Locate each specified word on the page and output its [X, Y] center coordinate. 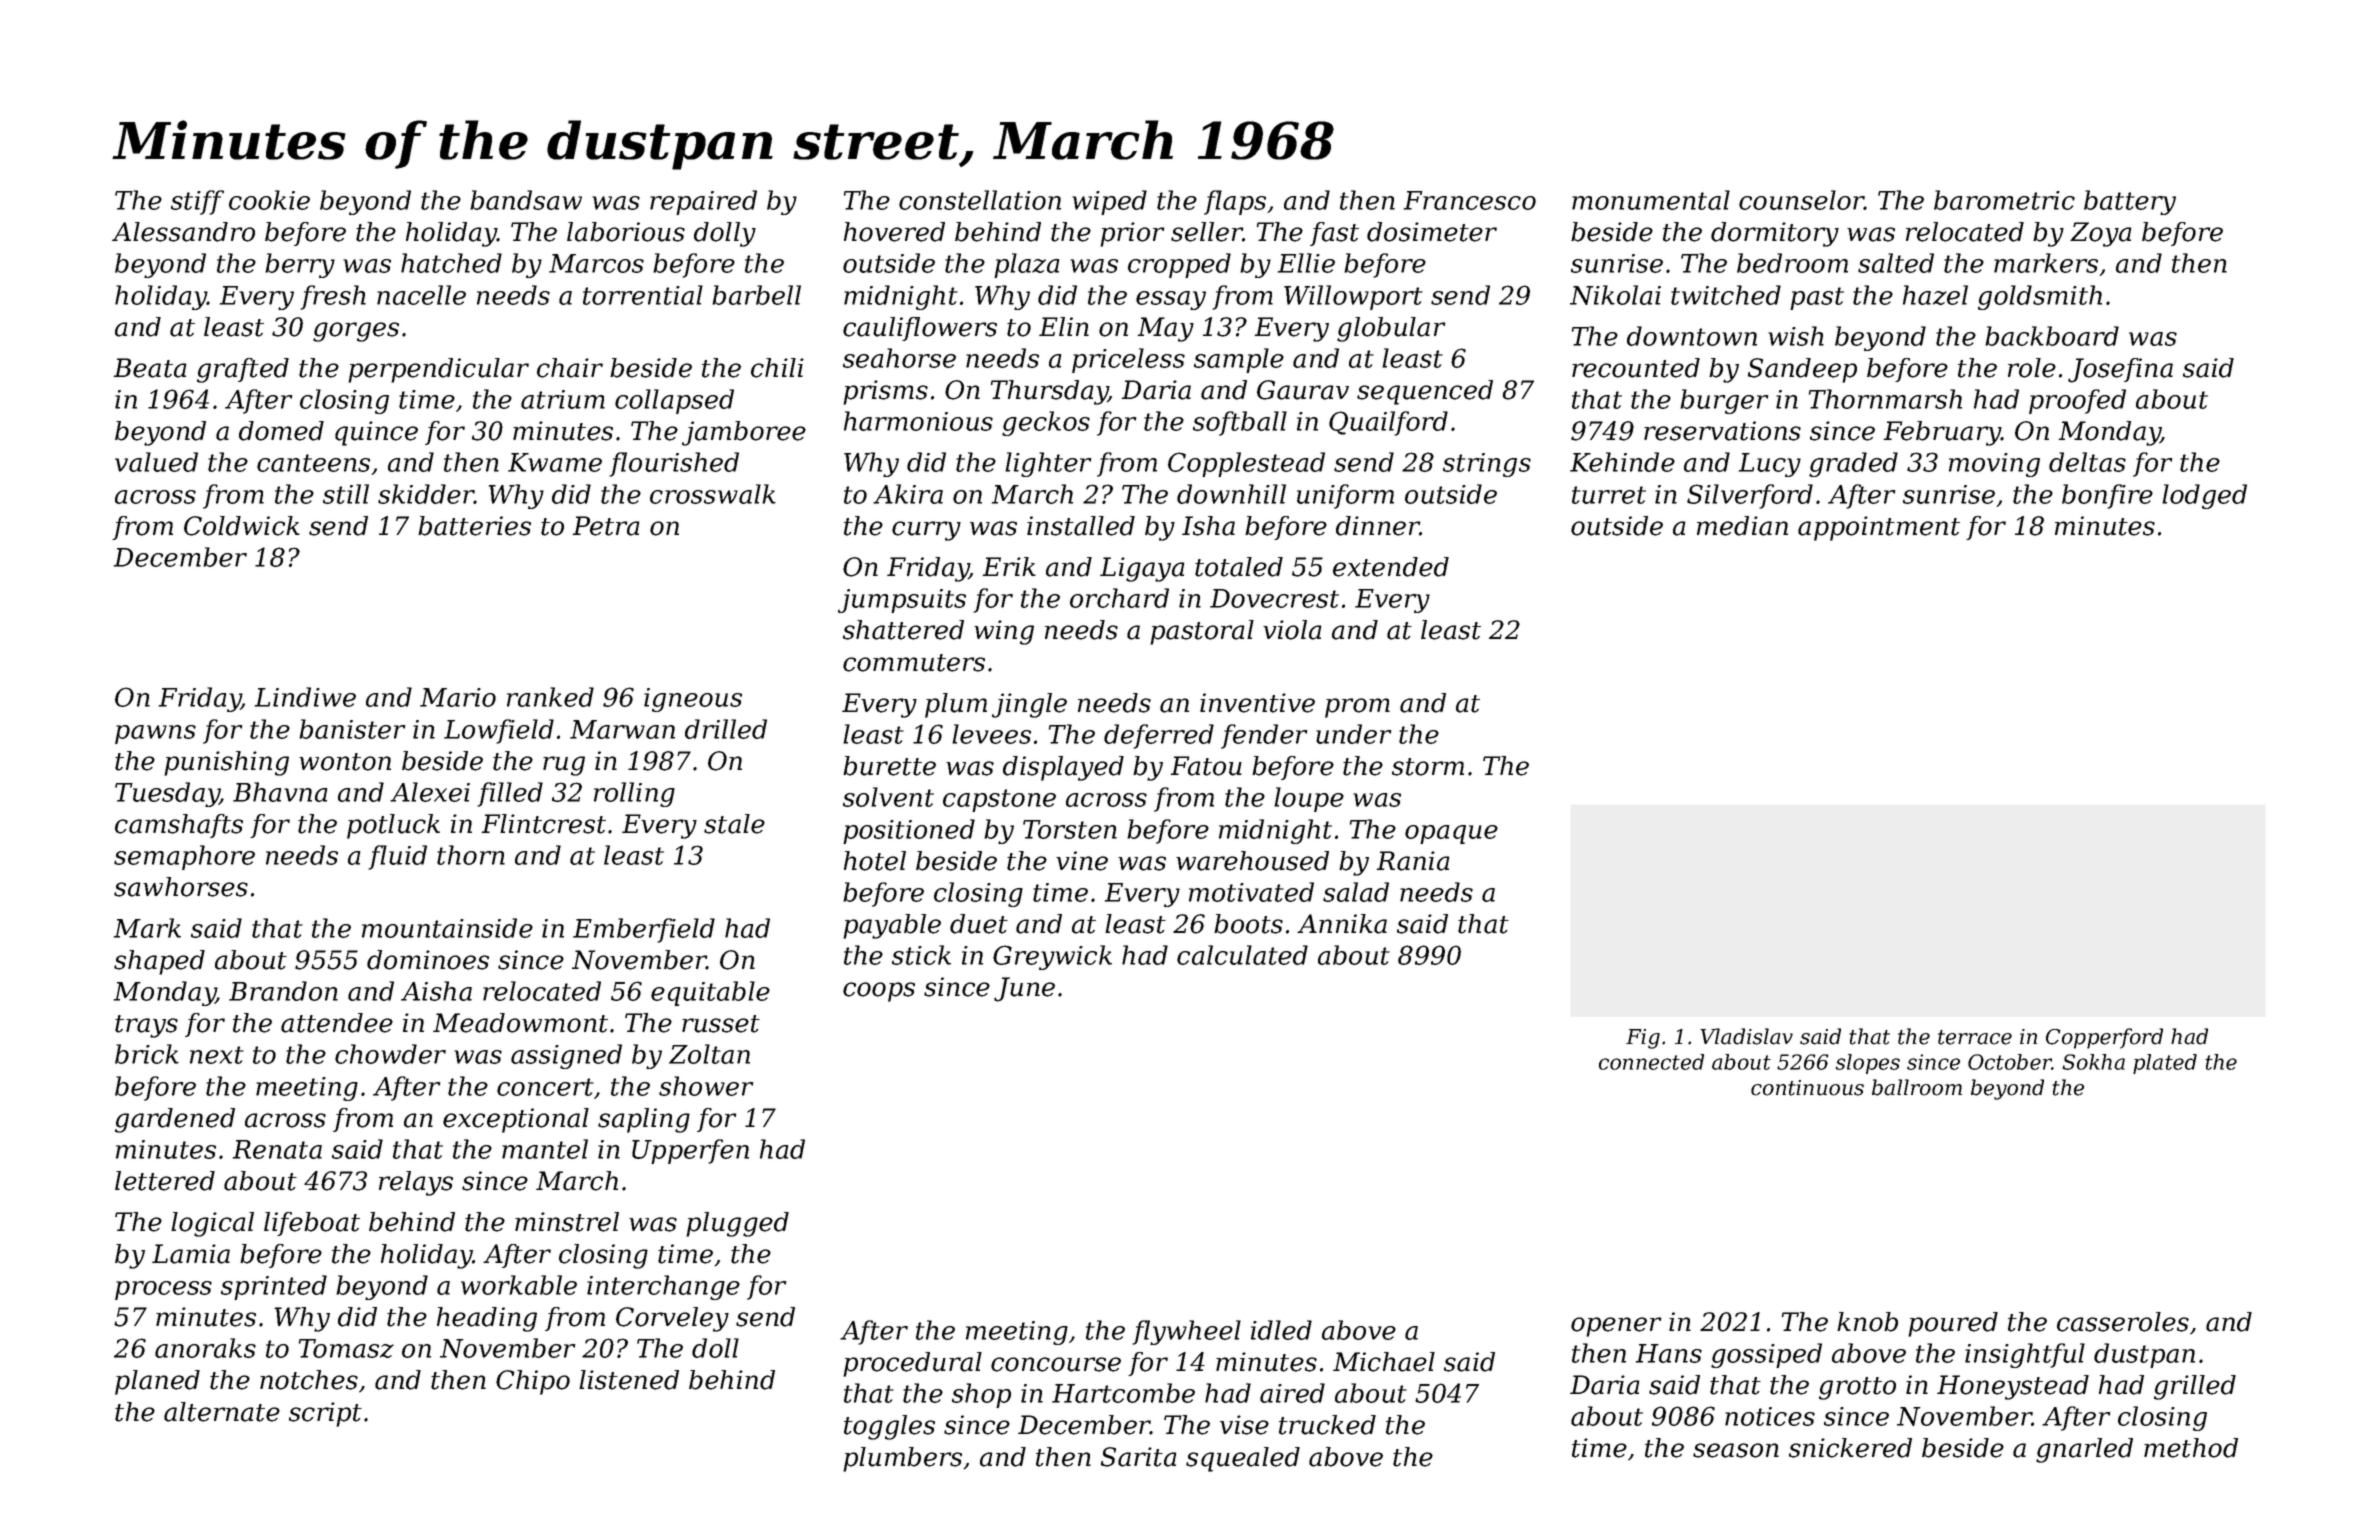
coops [879, 992]
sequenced [1425, 392]
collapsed [674, 401]
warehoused [1252, 861]
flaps [1235, 202]
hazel [1935, 295]
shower [706, 1086]
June [1024, 989]
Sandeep [1802, 370]
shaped [159, 962]
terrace [1975, 1037]
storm [1428, 767]
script [325, 1414]
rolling [634, 794]
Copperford [2104, 1038]
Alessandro [183, 232]
